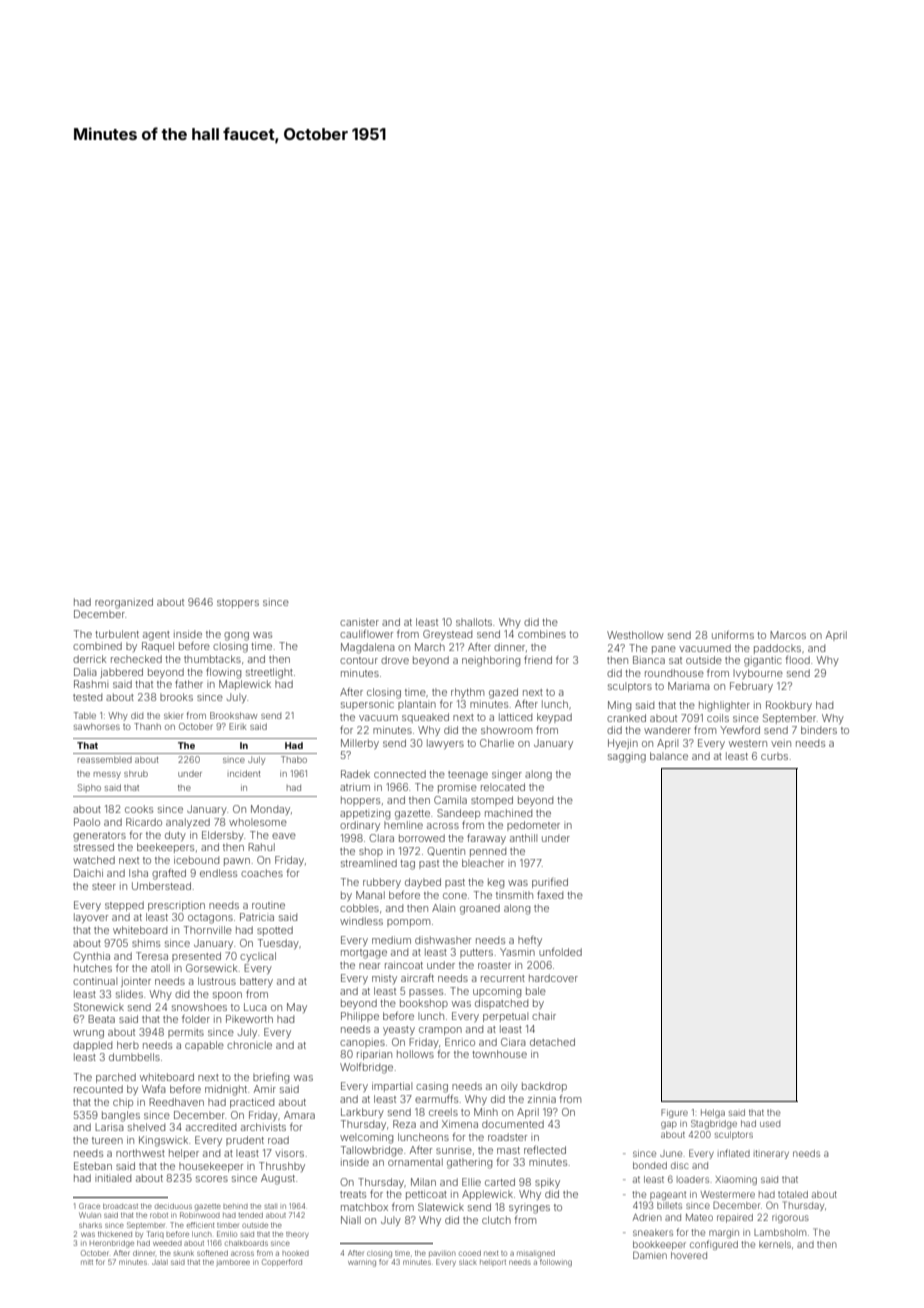 The width and height of the page is (924, 1308). Describe the element at coordinates (271, 1078) in the page. I see `briefing` at that location.
